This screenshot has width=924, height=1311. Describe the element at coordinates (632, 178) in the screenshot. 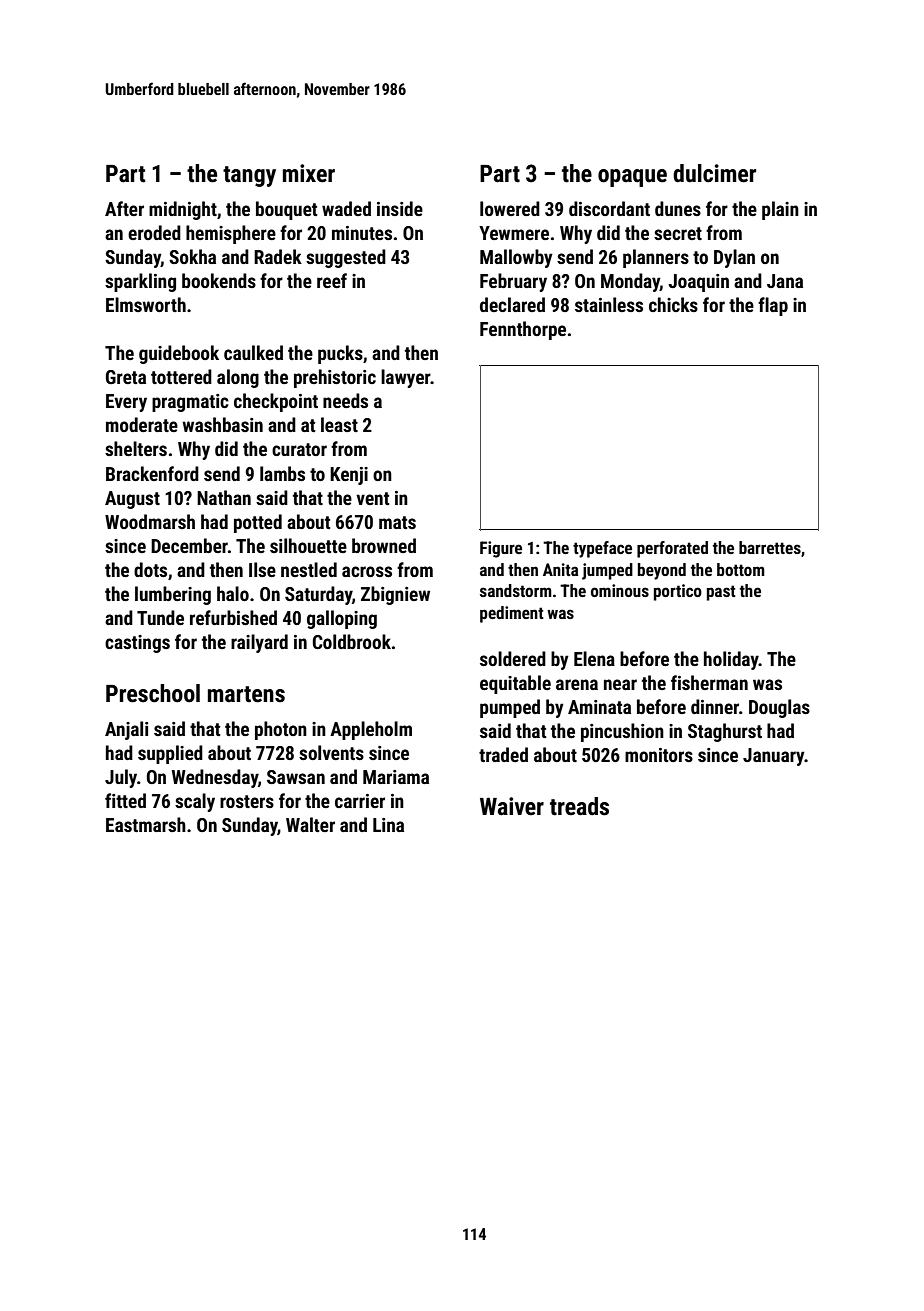

I see `opaque` at that location.
